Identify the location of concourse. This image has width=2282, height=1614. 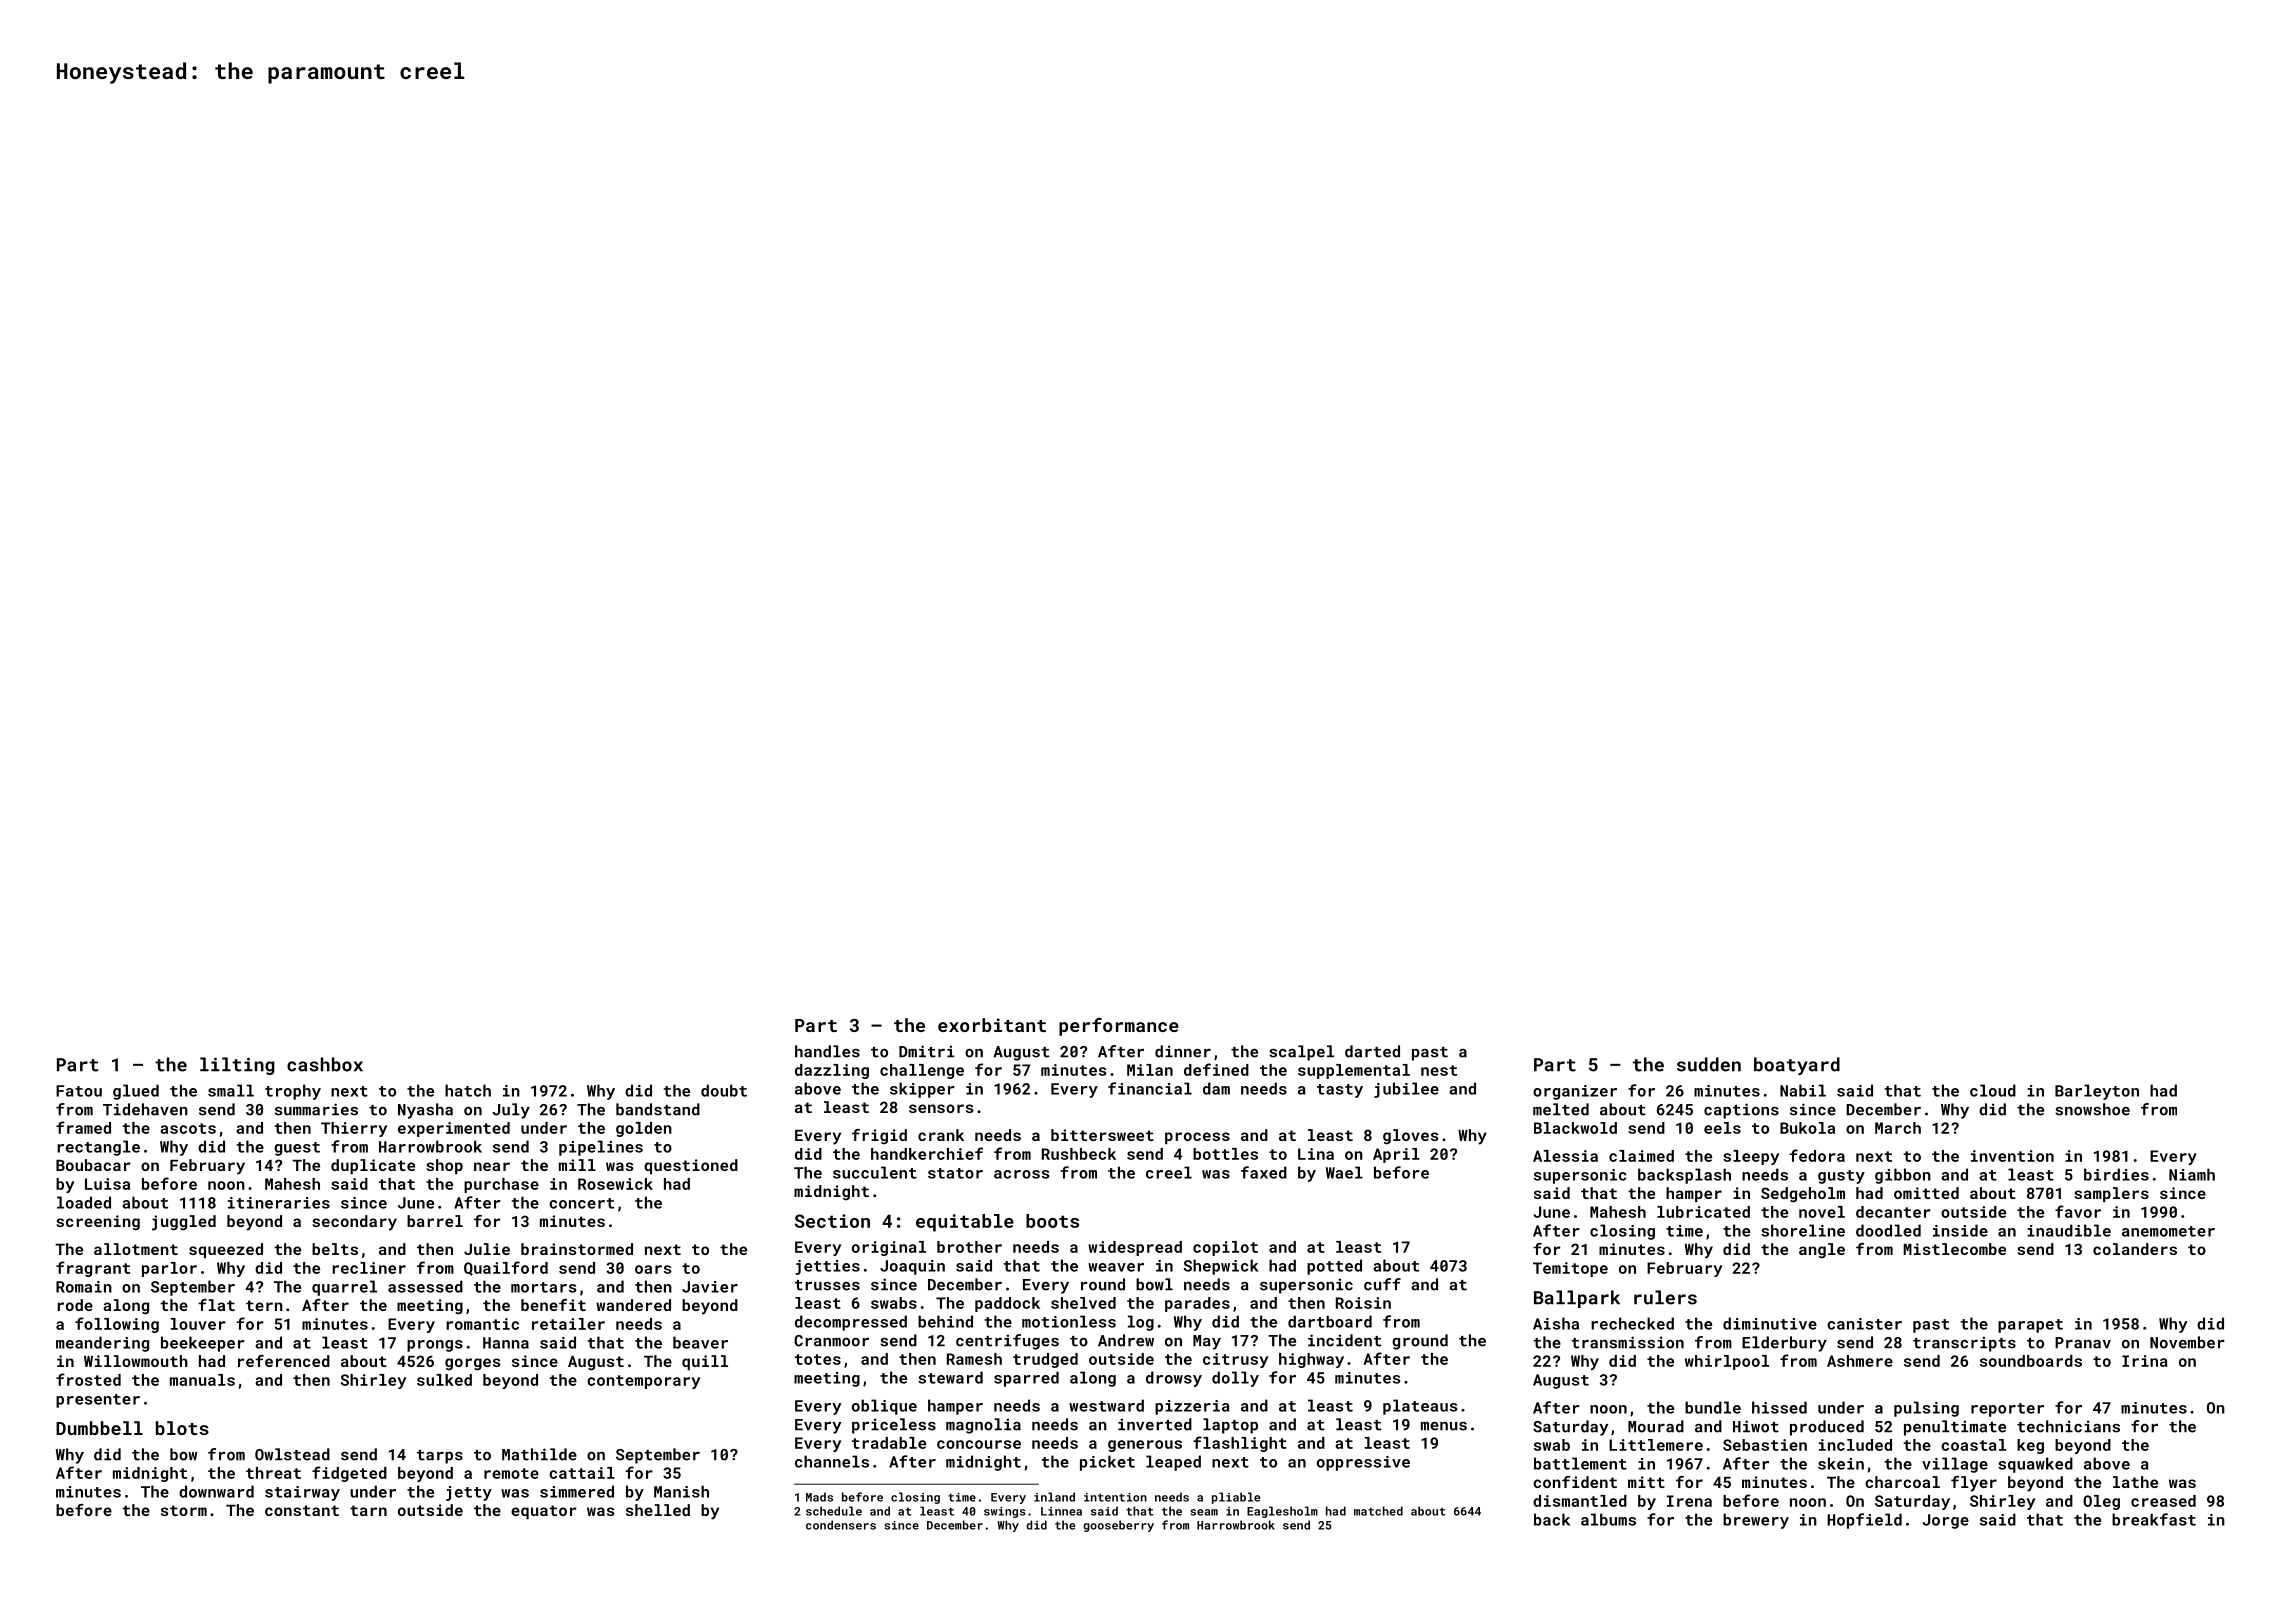
(979, 1444).
